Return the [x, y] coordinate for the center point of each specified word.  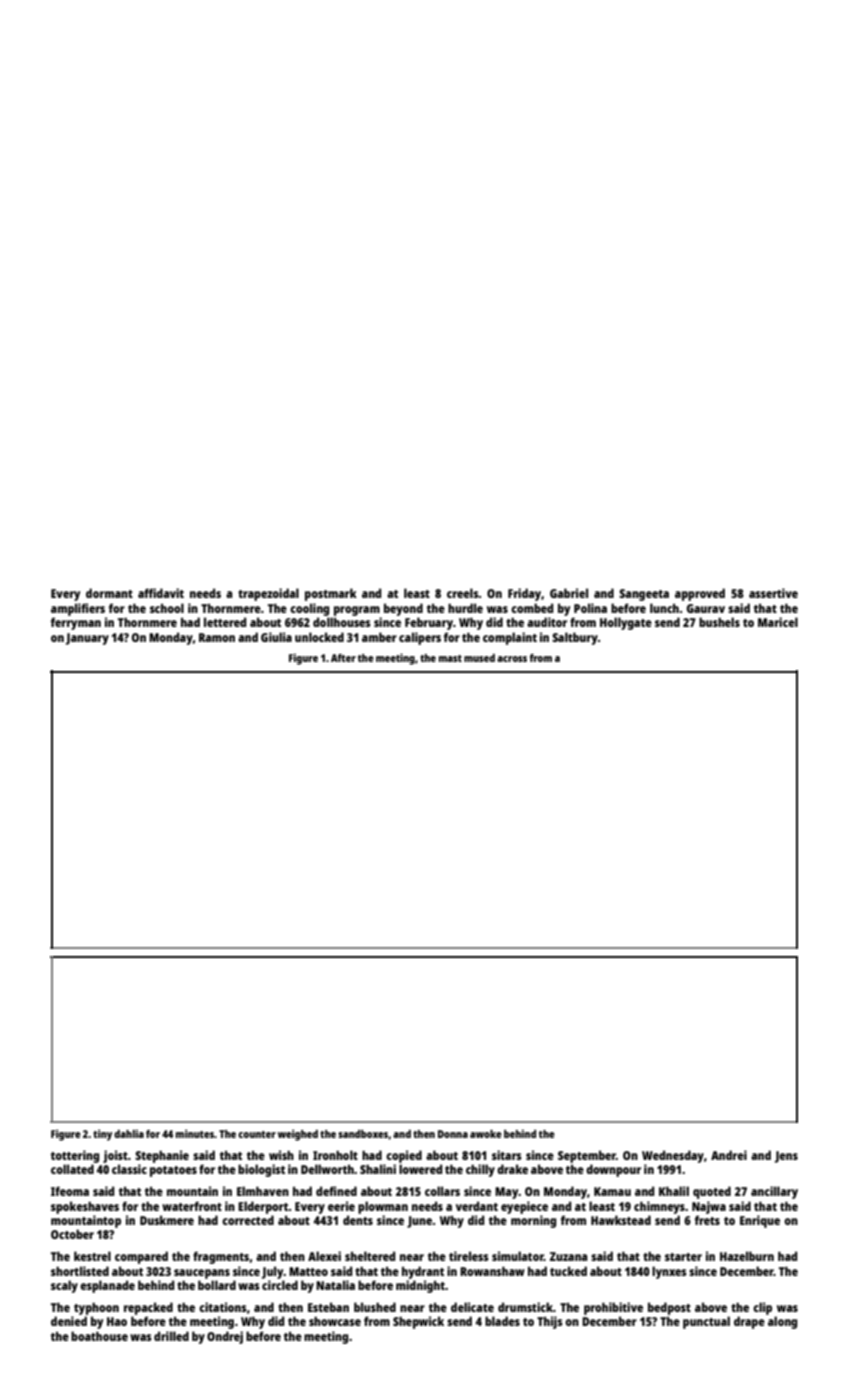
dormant [109, 593]
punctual [706, 1322]
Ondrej [225, 1337]
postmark [331, 594]
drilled [171, 1336]
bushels [719, 622]
